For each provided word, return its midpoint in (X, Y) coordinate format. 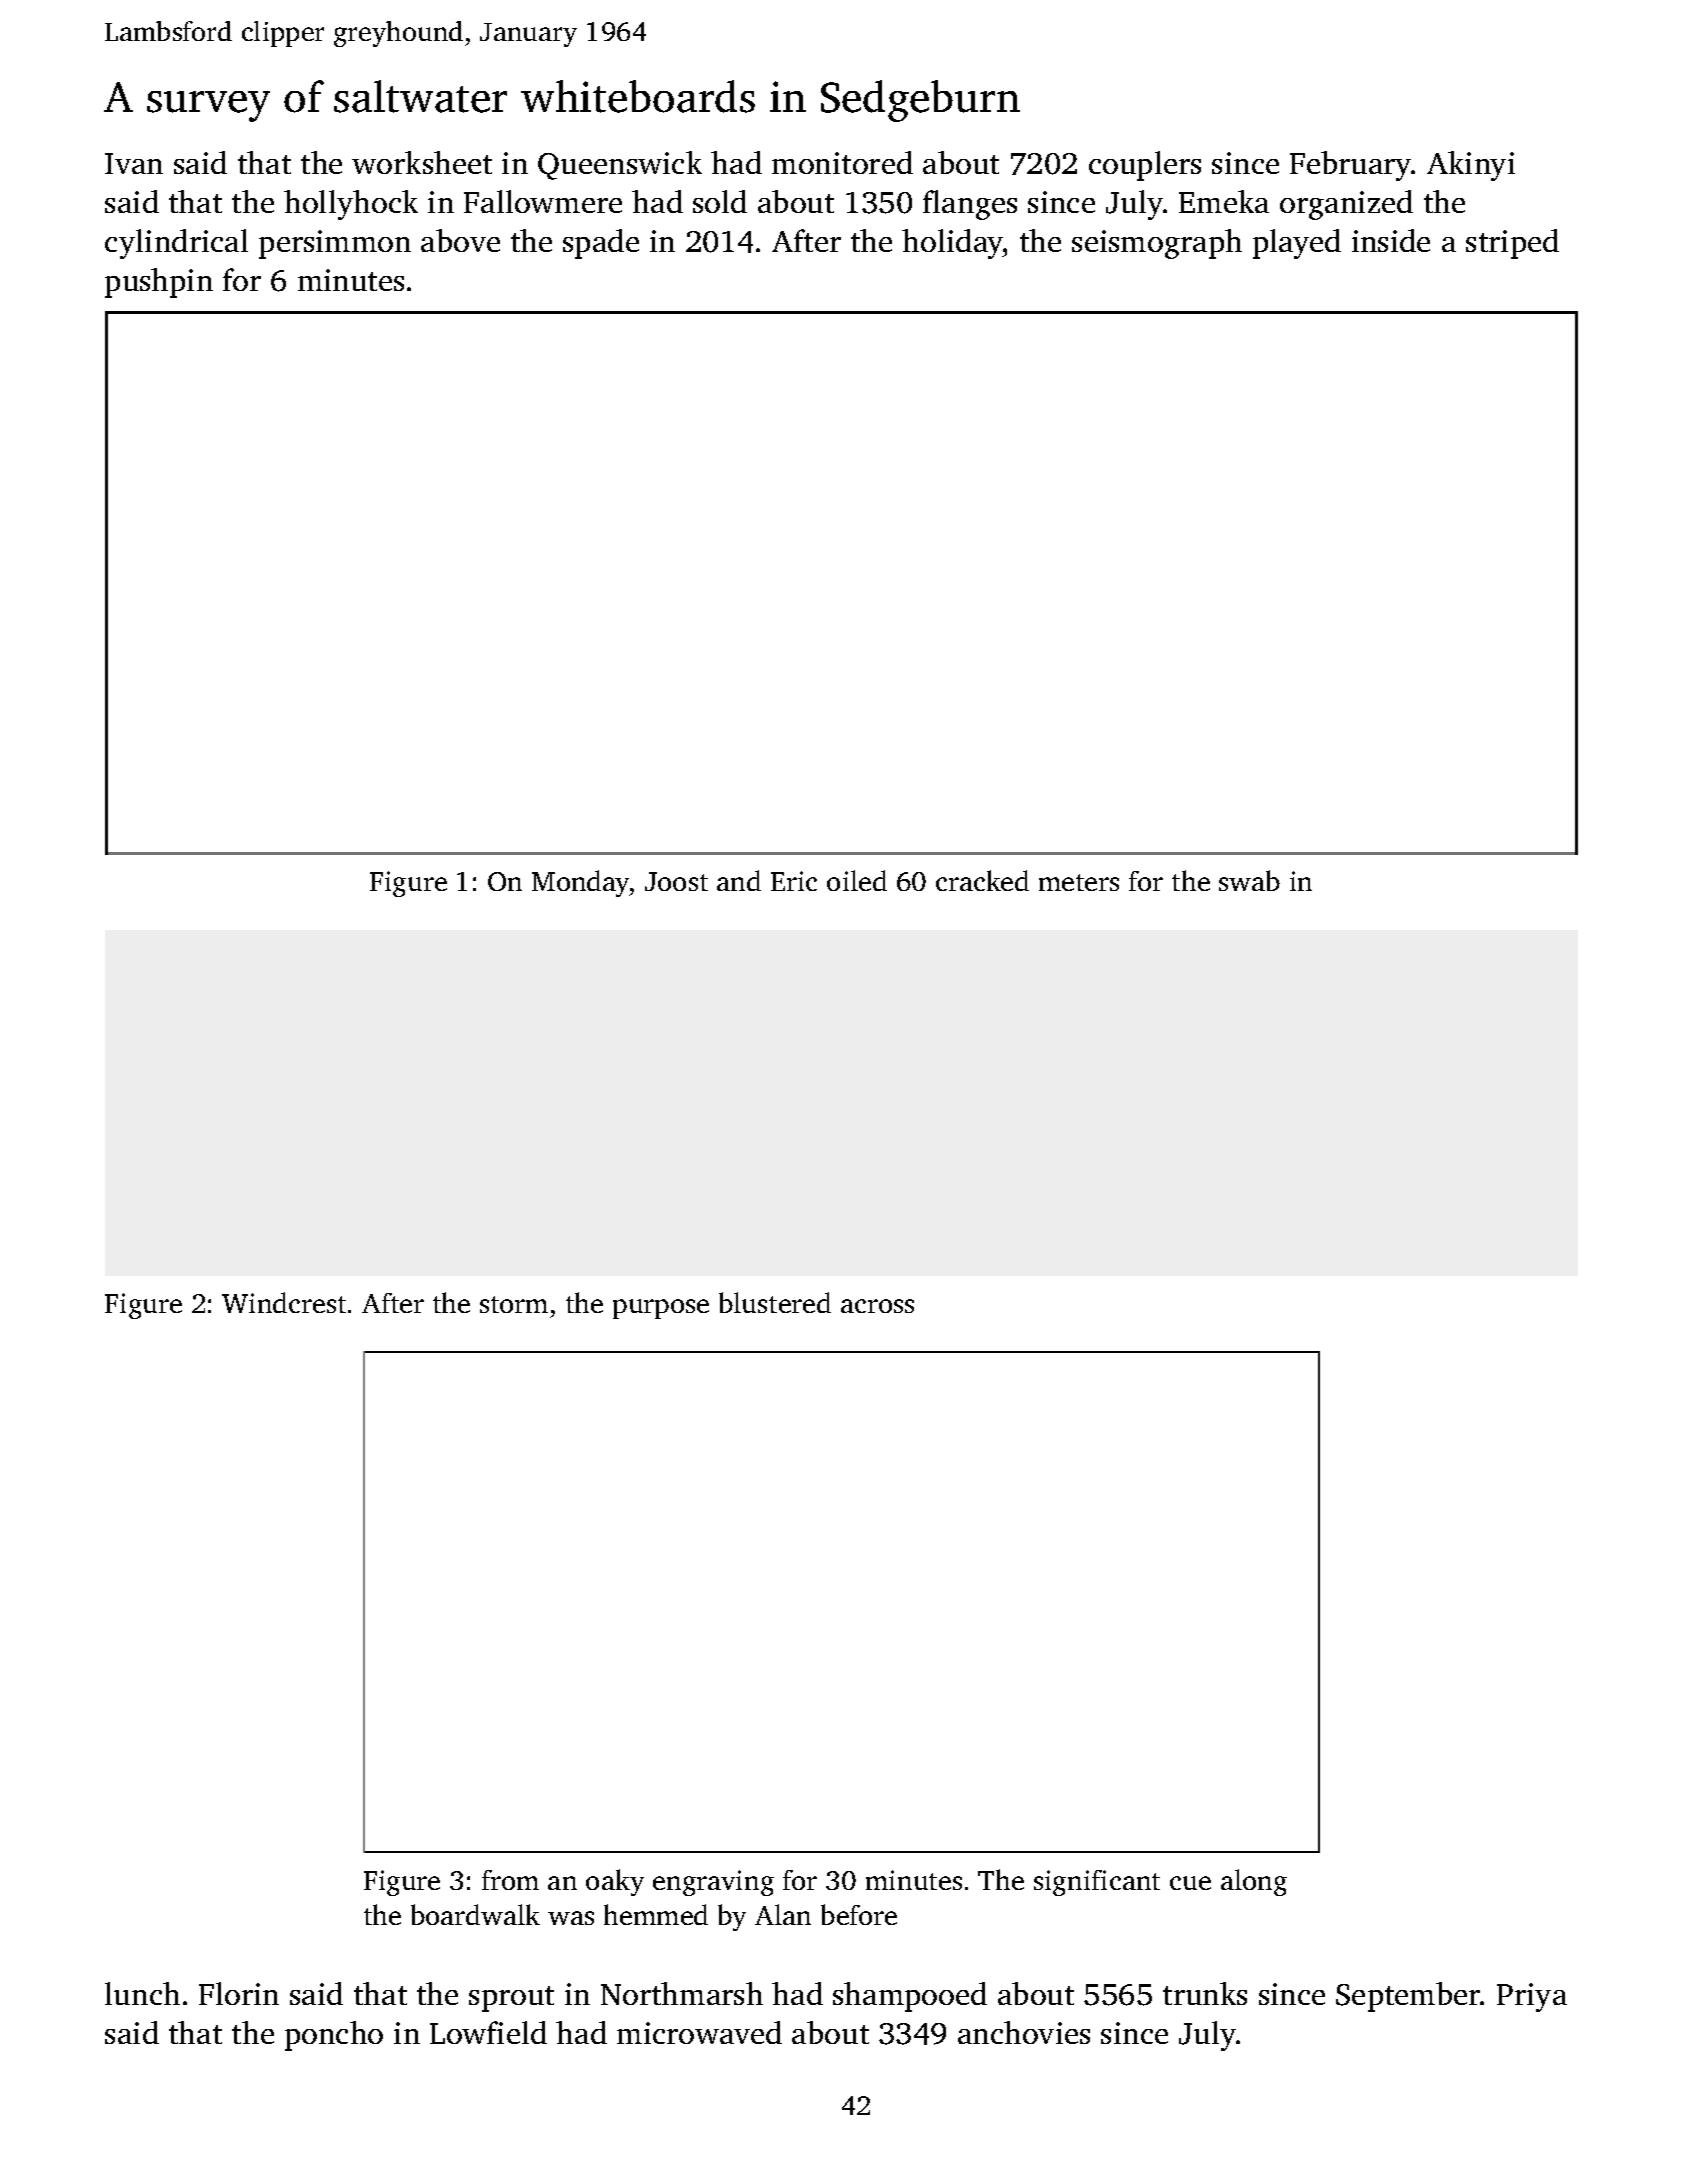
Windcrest (284, 1302)
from (510, 1880)
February (1351, 166)
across (877, 1306)
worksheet (422, 162)
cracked (982, 880)
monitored (842, 162)
